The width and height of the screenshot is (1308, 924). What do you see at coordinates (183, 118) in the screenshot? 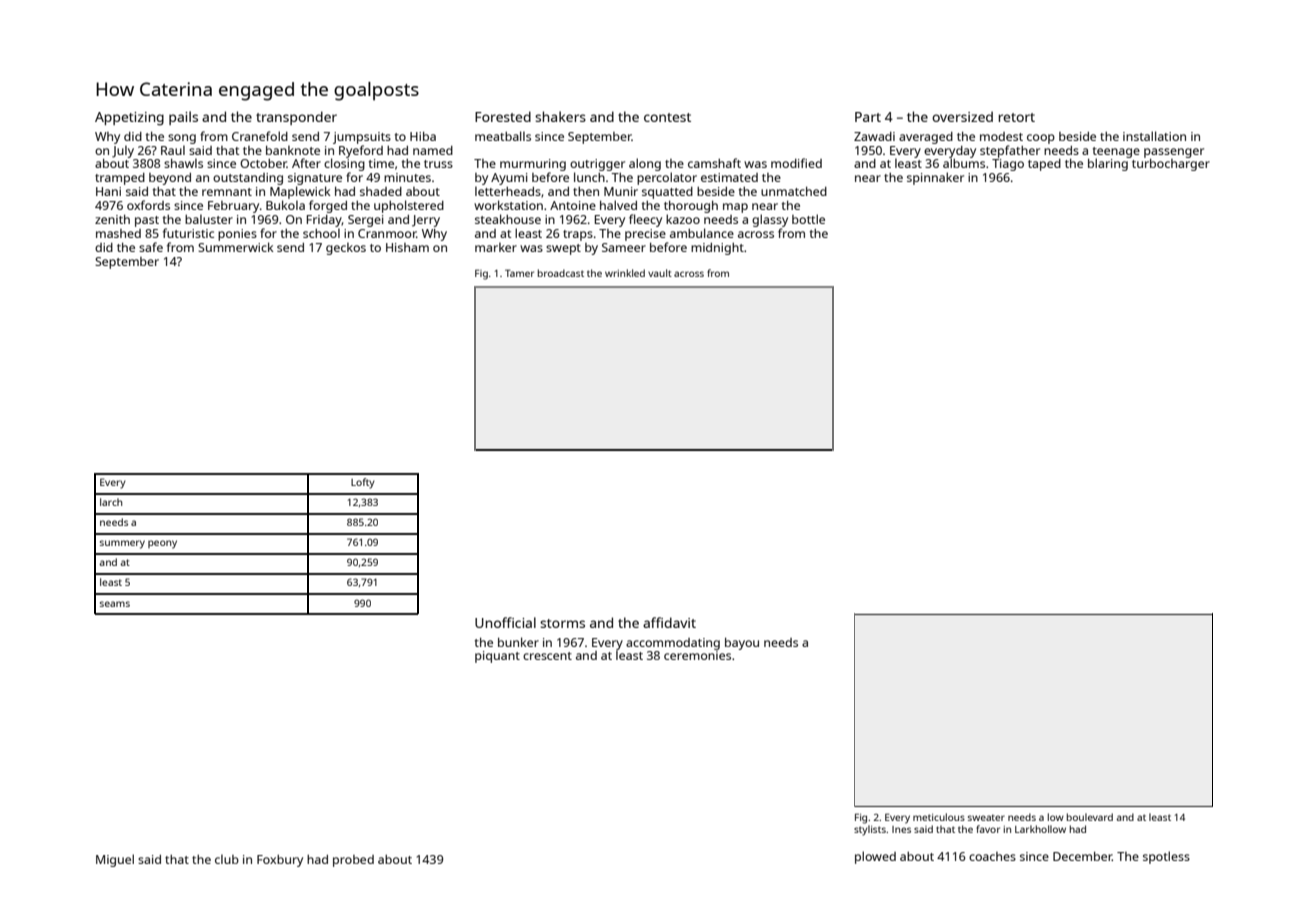
I see `pails` at bounding box center [183, 118].
